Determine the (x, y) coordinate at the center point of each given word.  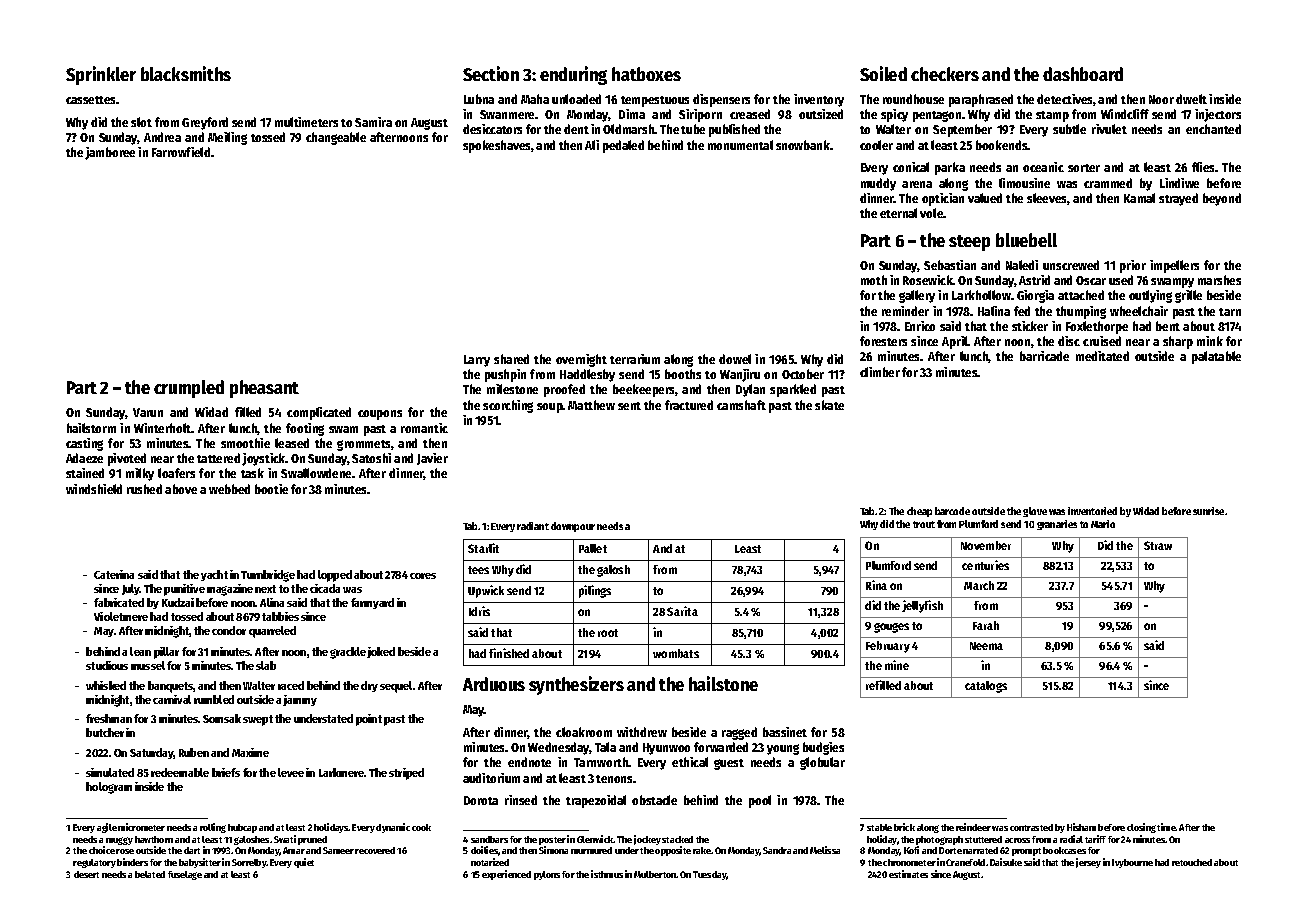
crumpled (189, 389)
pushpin (505, 375)
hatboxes (646, 74)
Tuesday (710, 875)
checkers (945, 74)
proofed (564, 390)
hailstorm (91, 428)
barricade (1044, 356)
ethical (690, 762)
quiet (304, 863)
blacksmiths (186, 73)
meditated (1102, 356)
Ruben (194, 752)
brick (904, 827)
